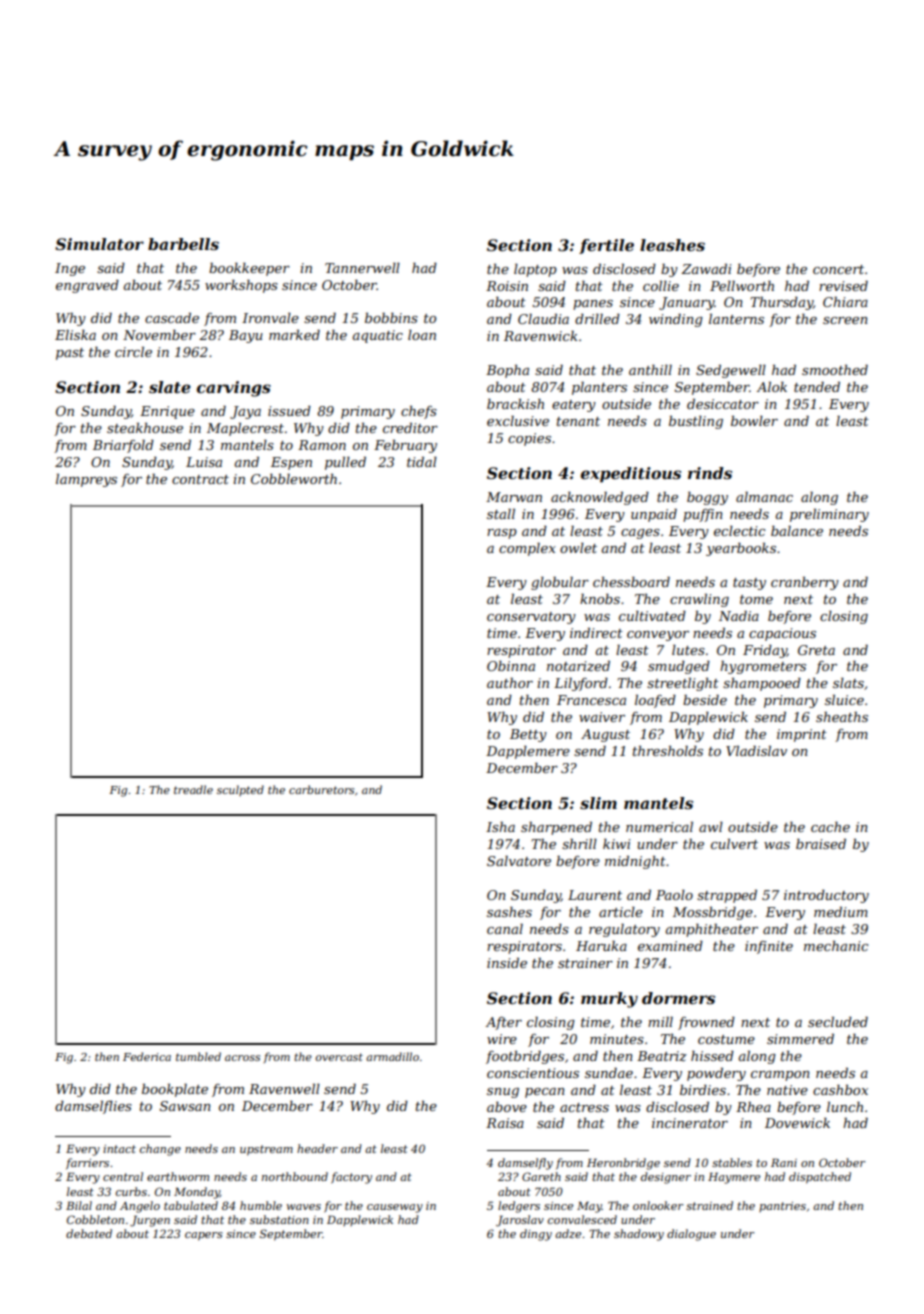 The width and height of the document is (924, 1314). What do you see at coordinates (99, 244) in the document?
I see `Simulator` at bounding box center [99, 244].
